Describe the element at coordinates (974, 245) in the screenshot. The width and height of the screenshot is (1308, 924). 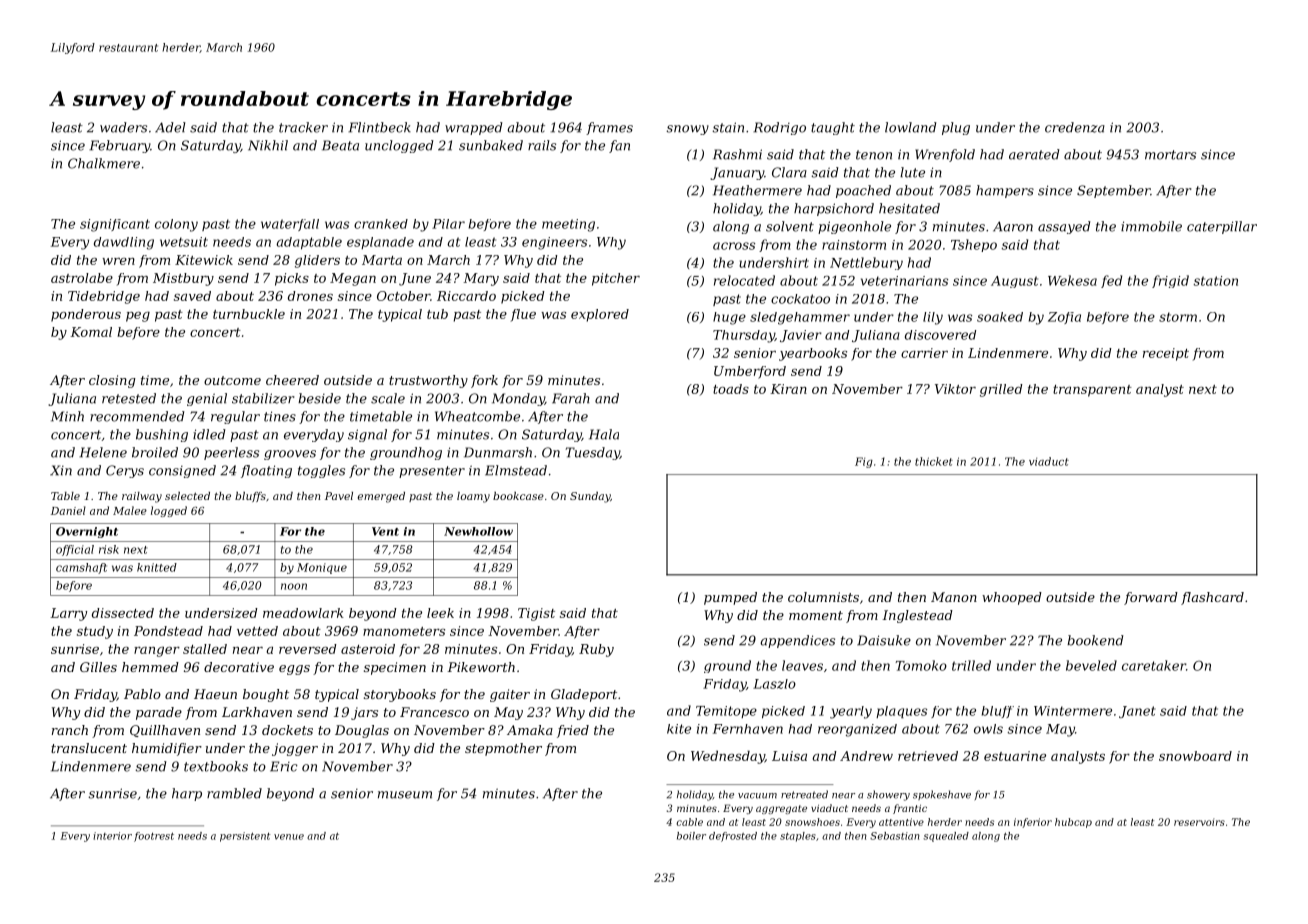
I see `Tshepo` at that location.
